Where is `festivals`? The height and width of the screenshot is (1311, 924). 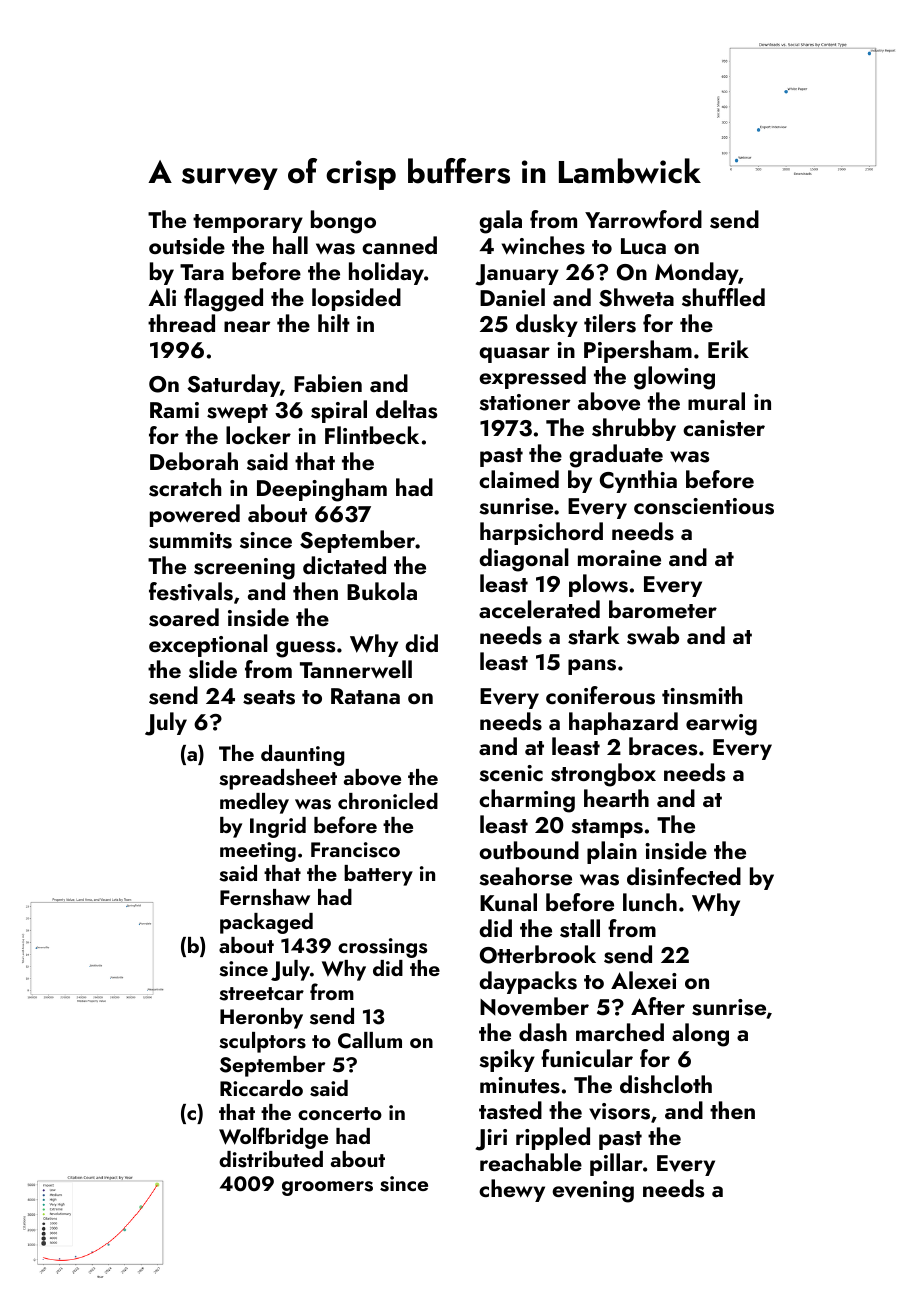
festivals is located at coordinates (191, 591).
